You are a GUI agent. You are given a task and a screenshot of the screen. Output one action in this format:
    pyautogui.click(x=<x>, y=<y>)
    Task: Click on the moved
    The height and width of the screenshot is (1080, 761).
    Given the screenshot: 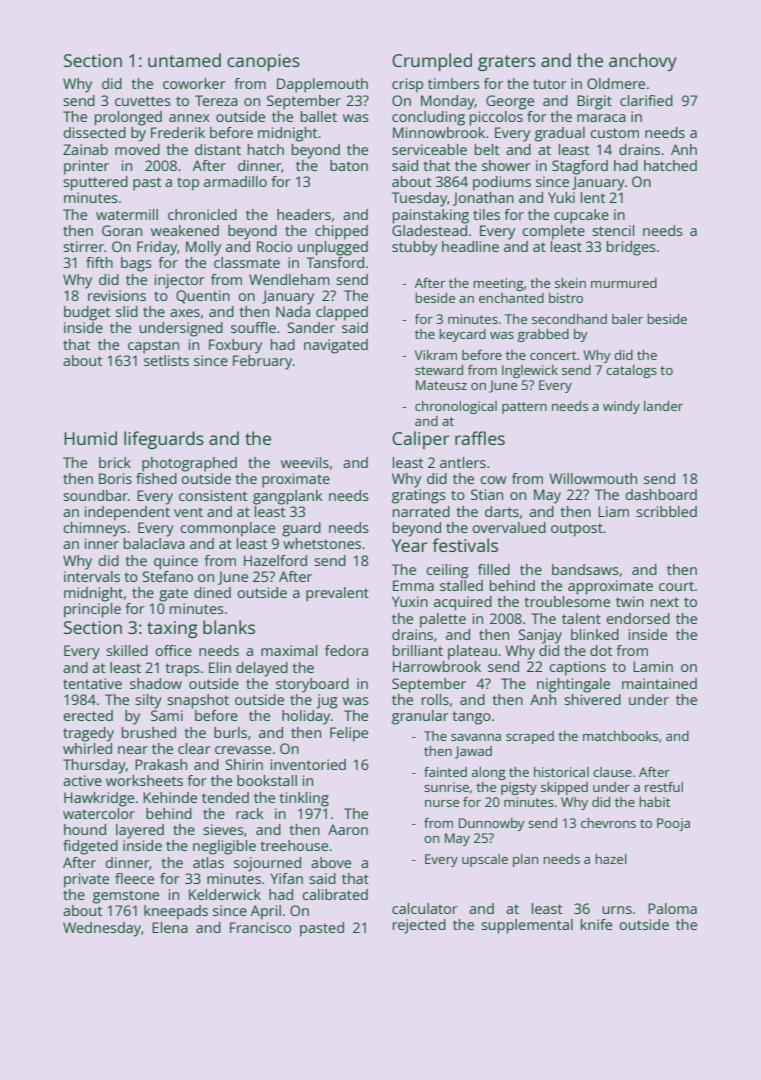 What is the action you would take?
    pyautogui.click(x=137, y=149)
